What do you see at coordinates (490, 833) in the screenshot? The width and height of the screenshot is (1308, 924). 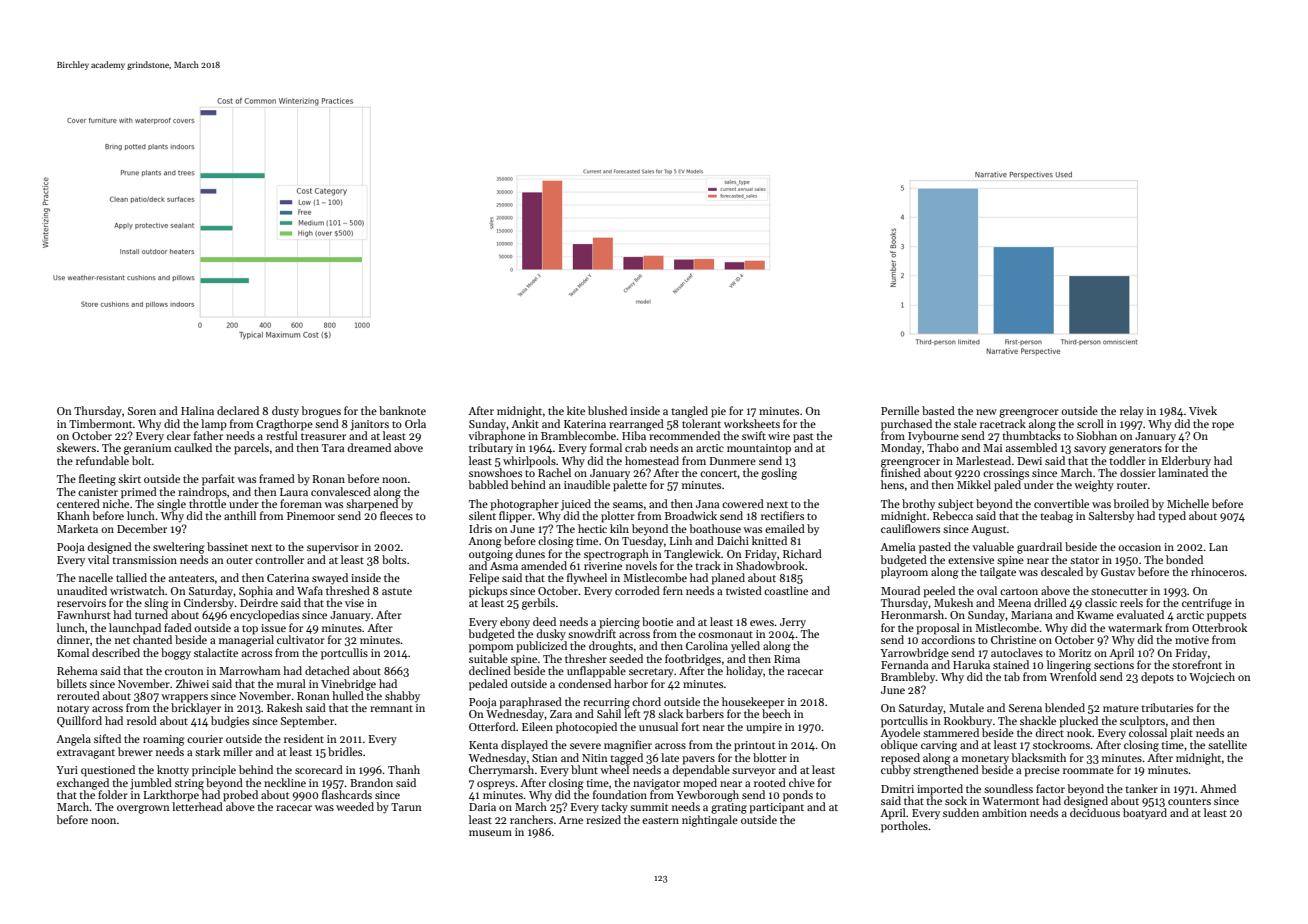 I see `museum` at bounding box center [490, 833].
